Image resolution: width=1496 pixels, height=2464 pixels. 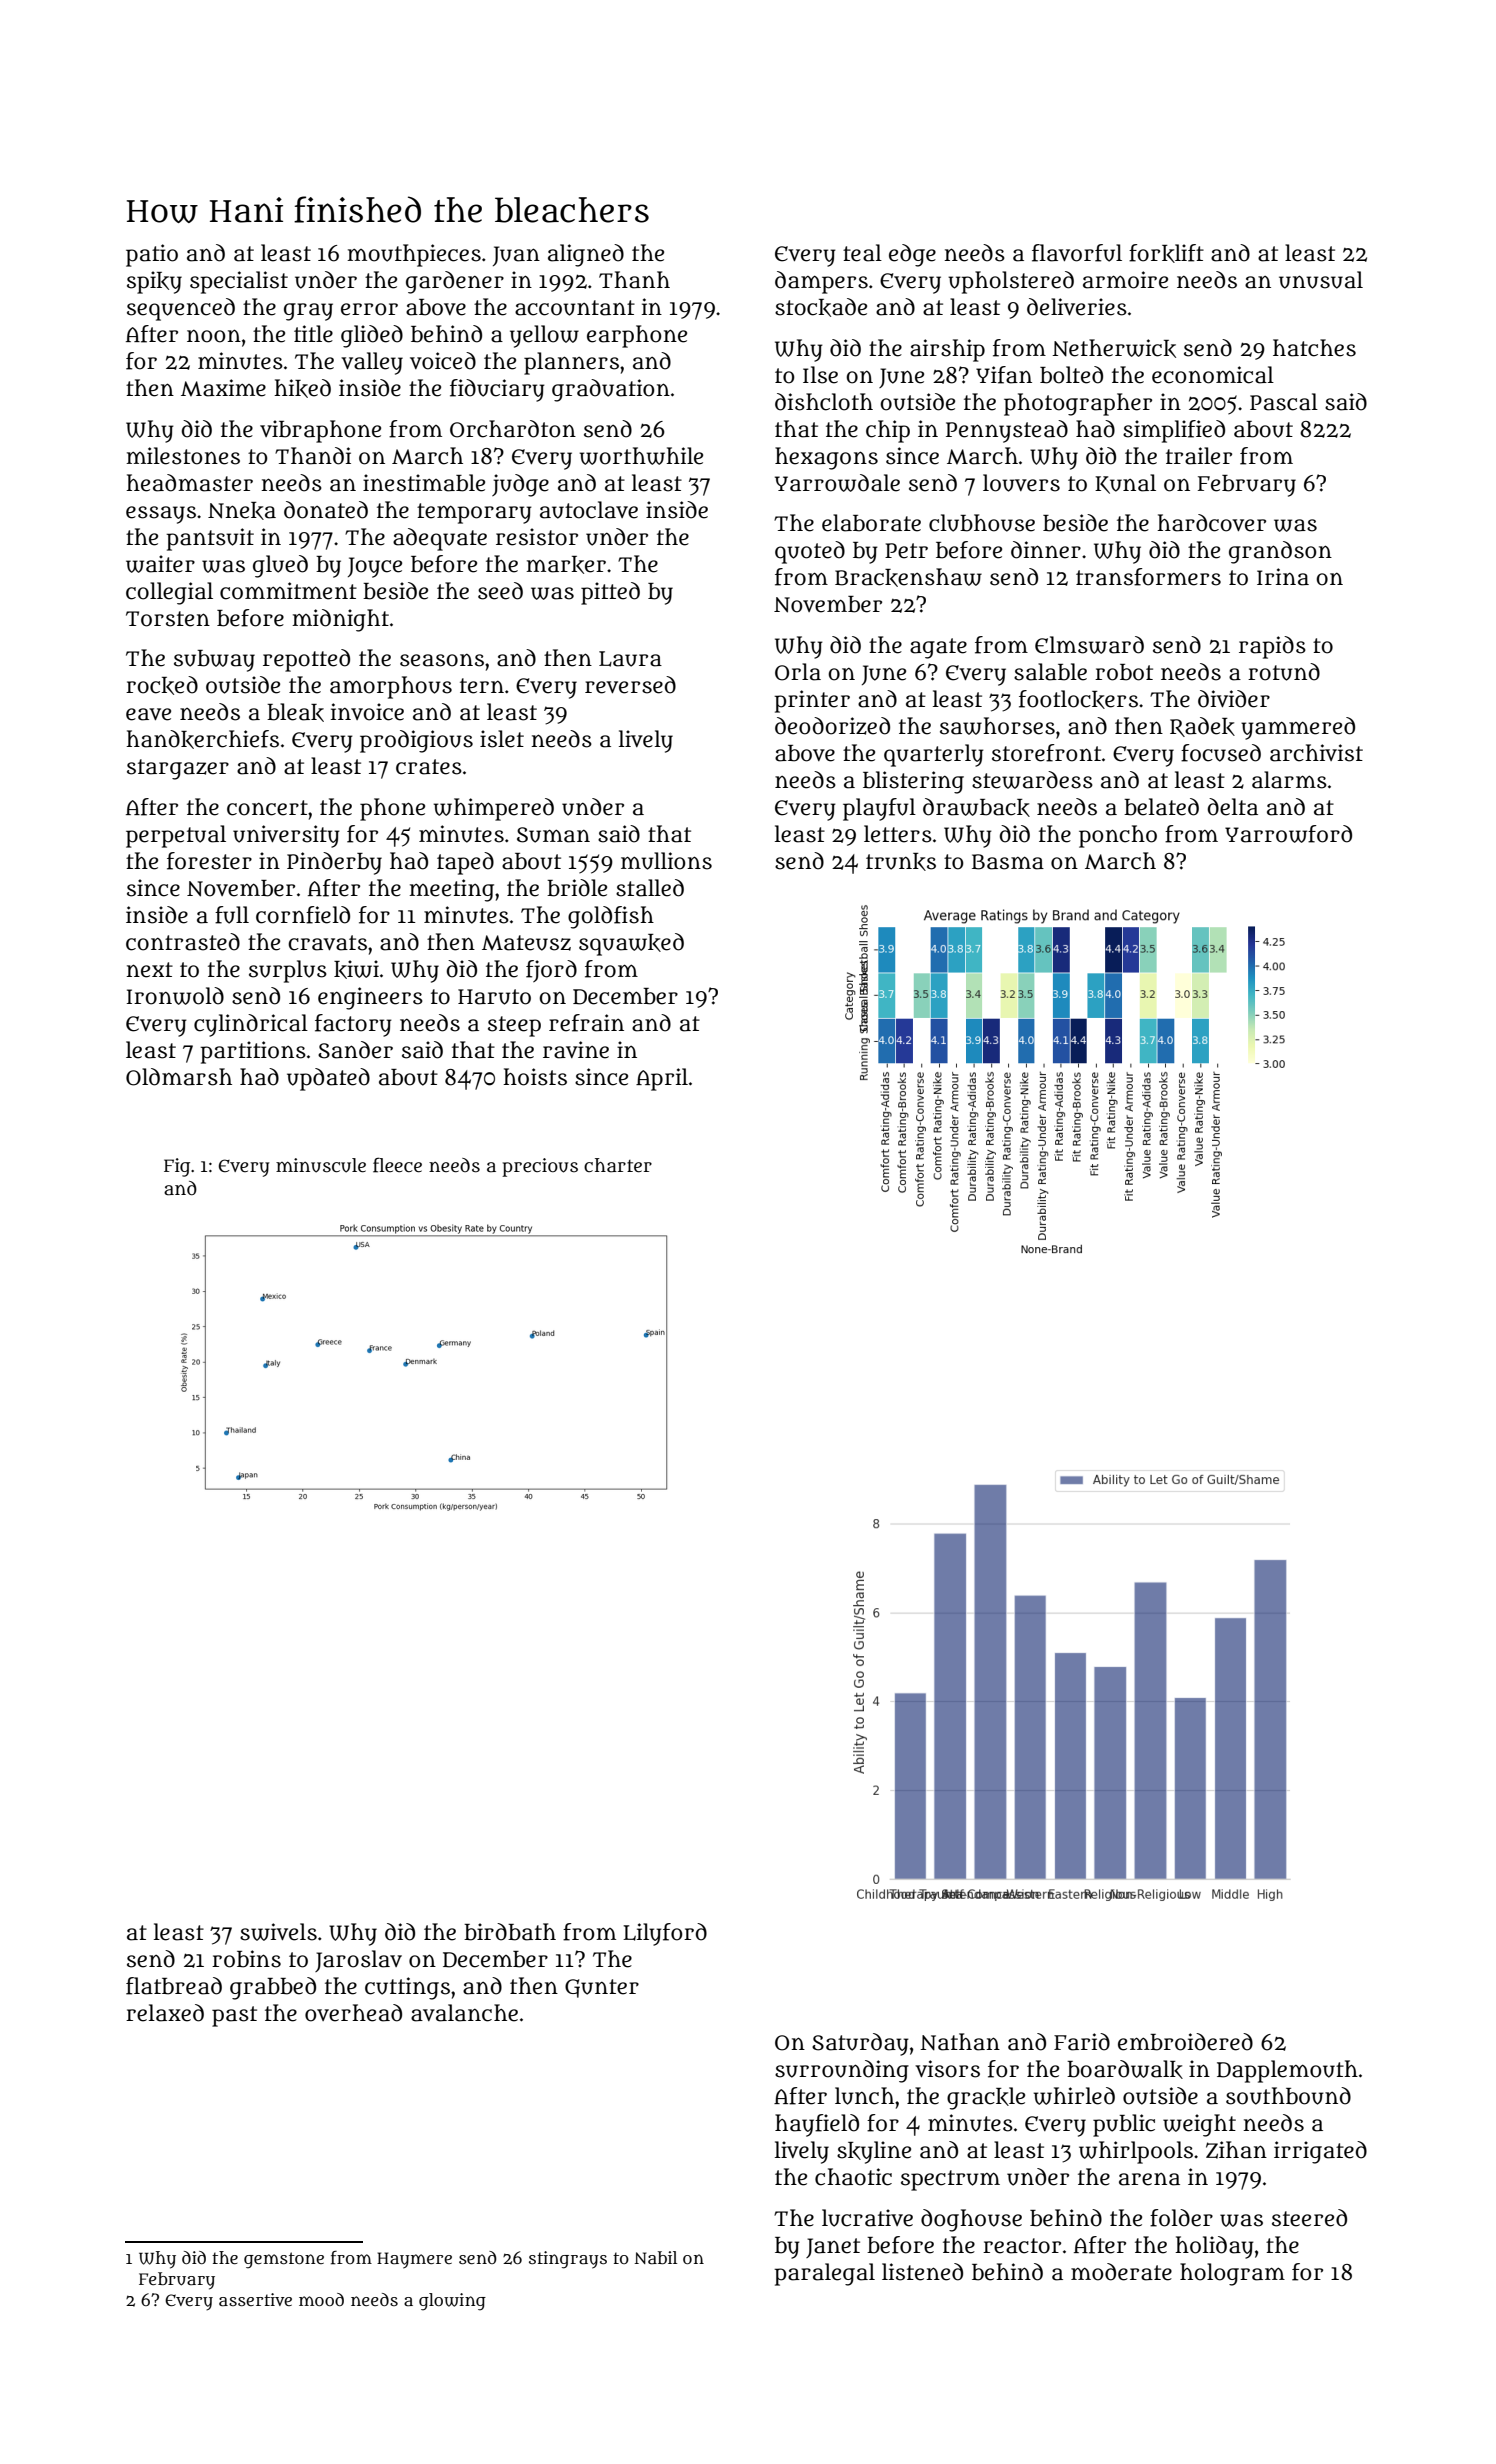 I want to click on birdbath, so click(x=510, y=1932).
